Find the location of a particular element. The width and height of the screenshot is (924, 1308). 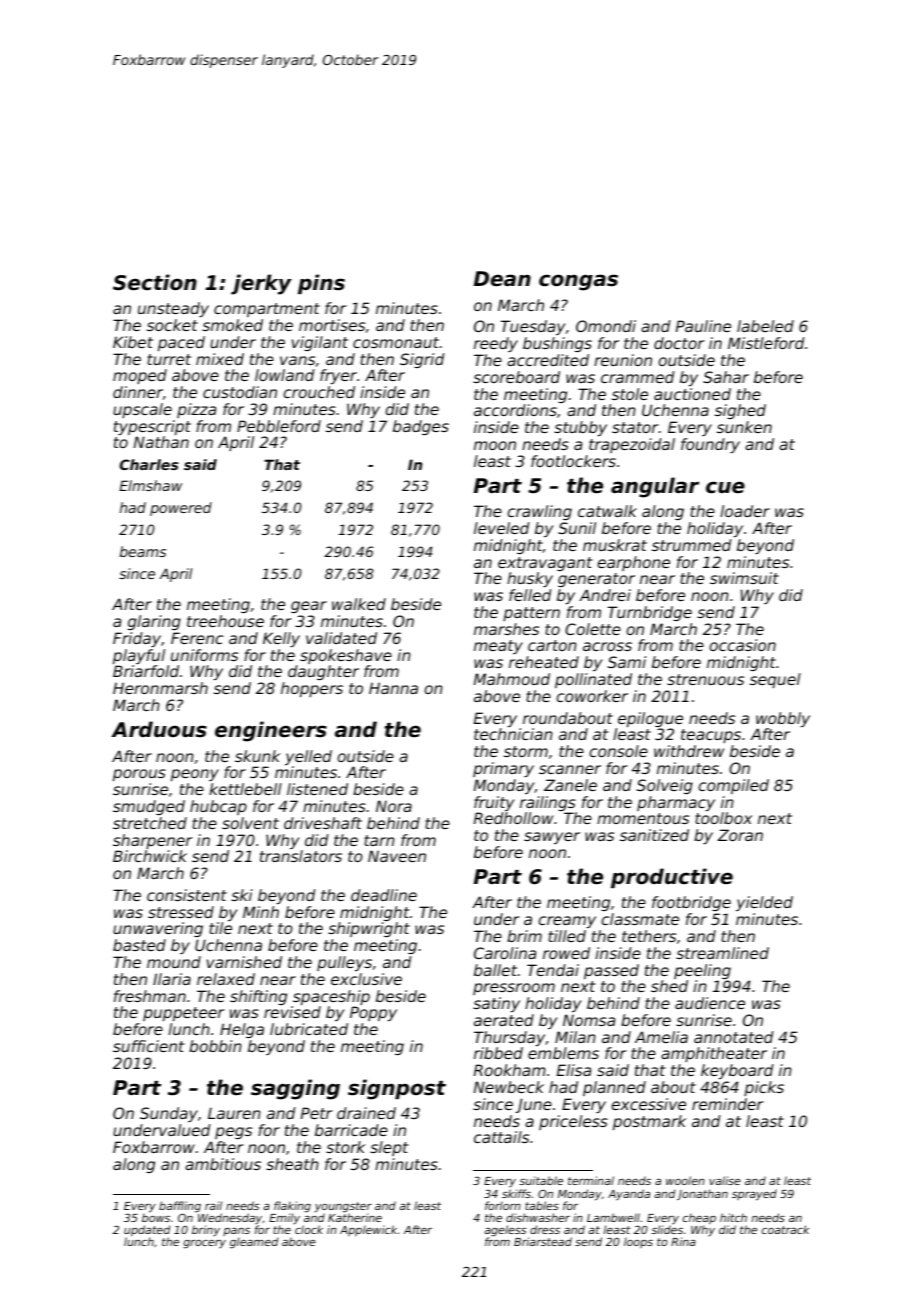

moon is located at coordinates (495, 445).
